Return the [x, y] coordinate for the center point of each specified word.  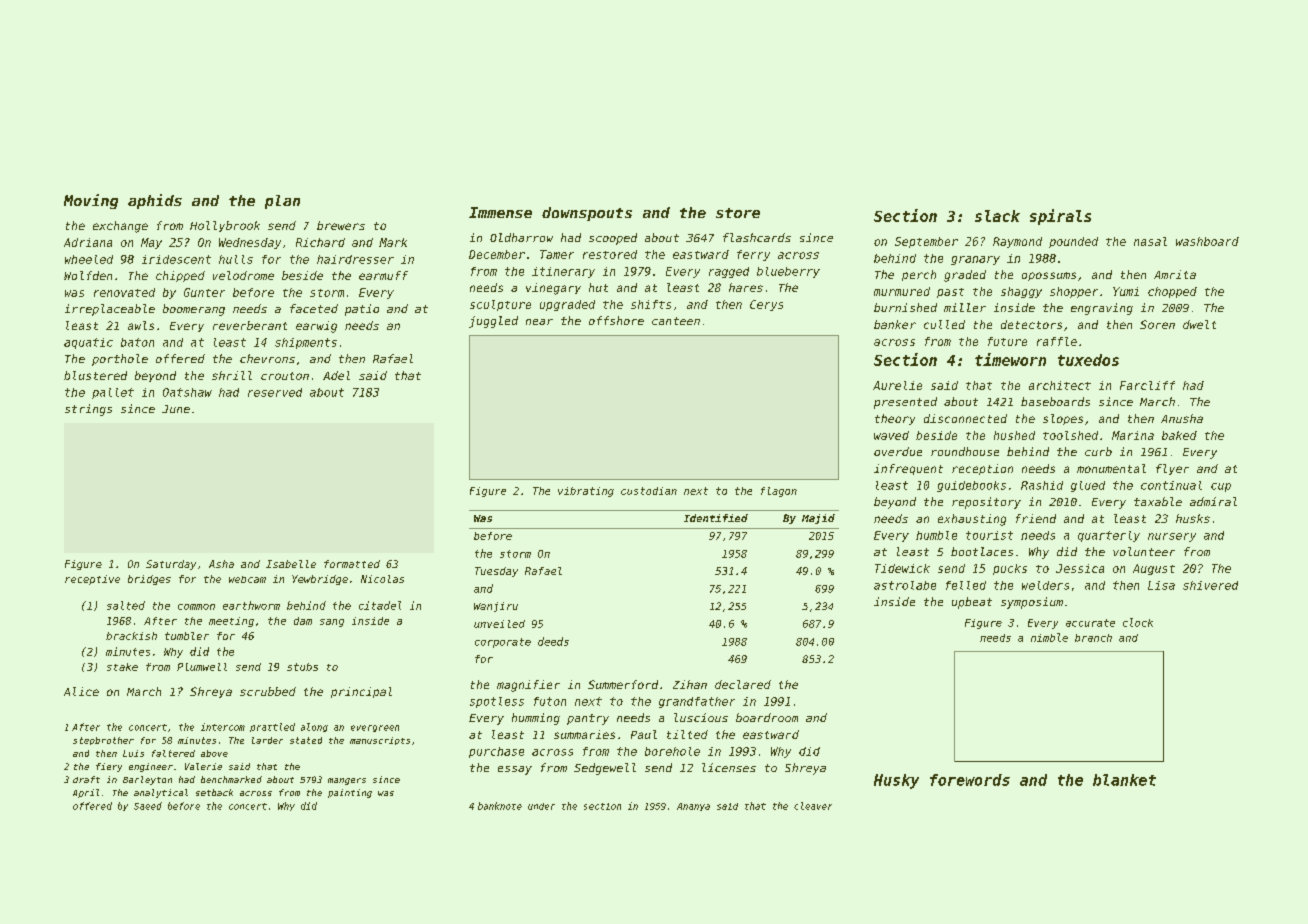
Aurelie [897, 385]
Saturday [171, 565]
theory [895, 419]
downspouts [587, 214]
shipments [306, 343]
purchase [496, 752]
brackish [131, 636]
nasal [1150, 241]
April [86, 793]
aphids [155, 201]
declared [743, 684]
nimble [1049, 637]
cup [1221, 487]
